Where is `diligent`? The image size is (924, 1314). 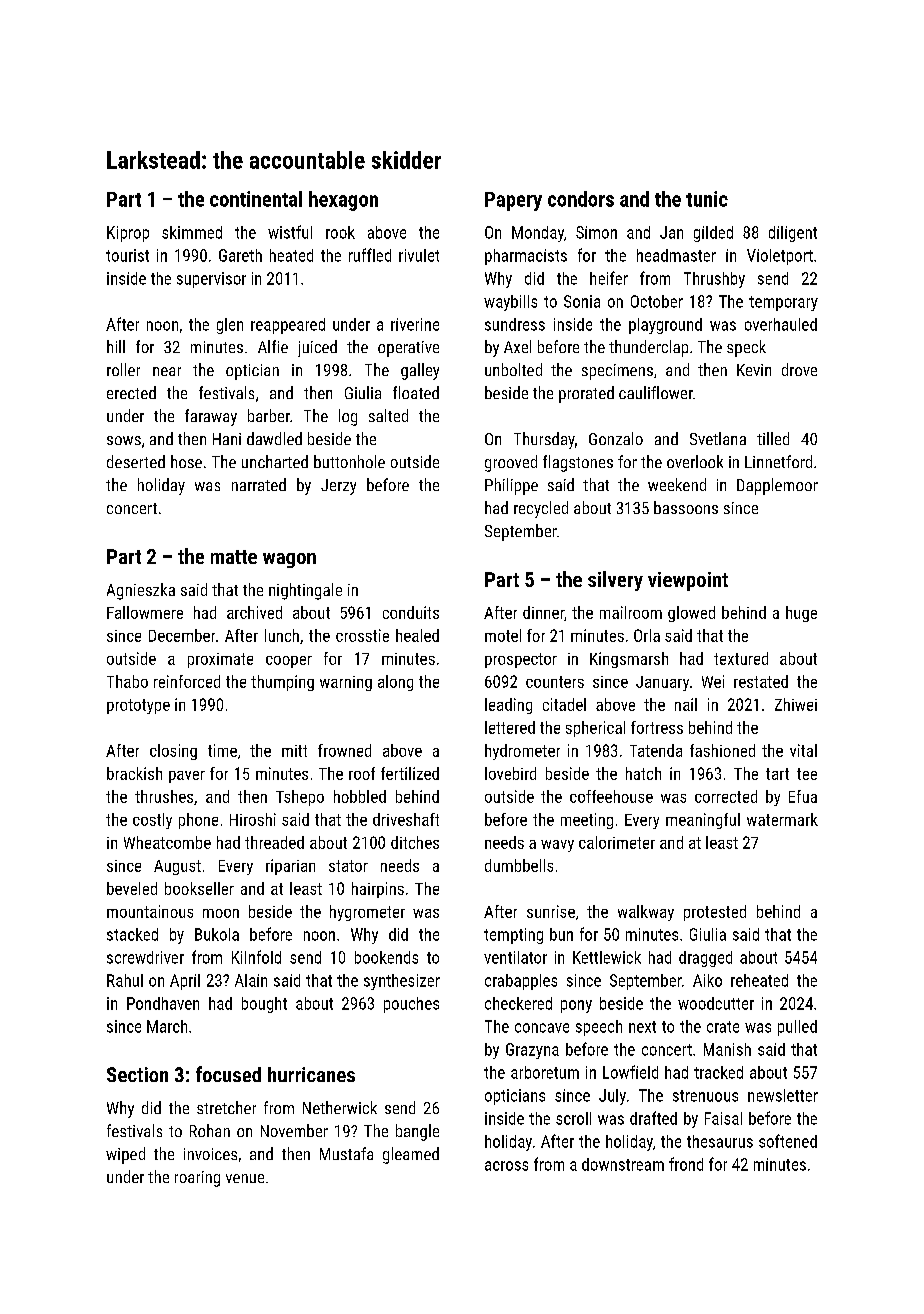
diligent is located at coordinates (793, 234).
